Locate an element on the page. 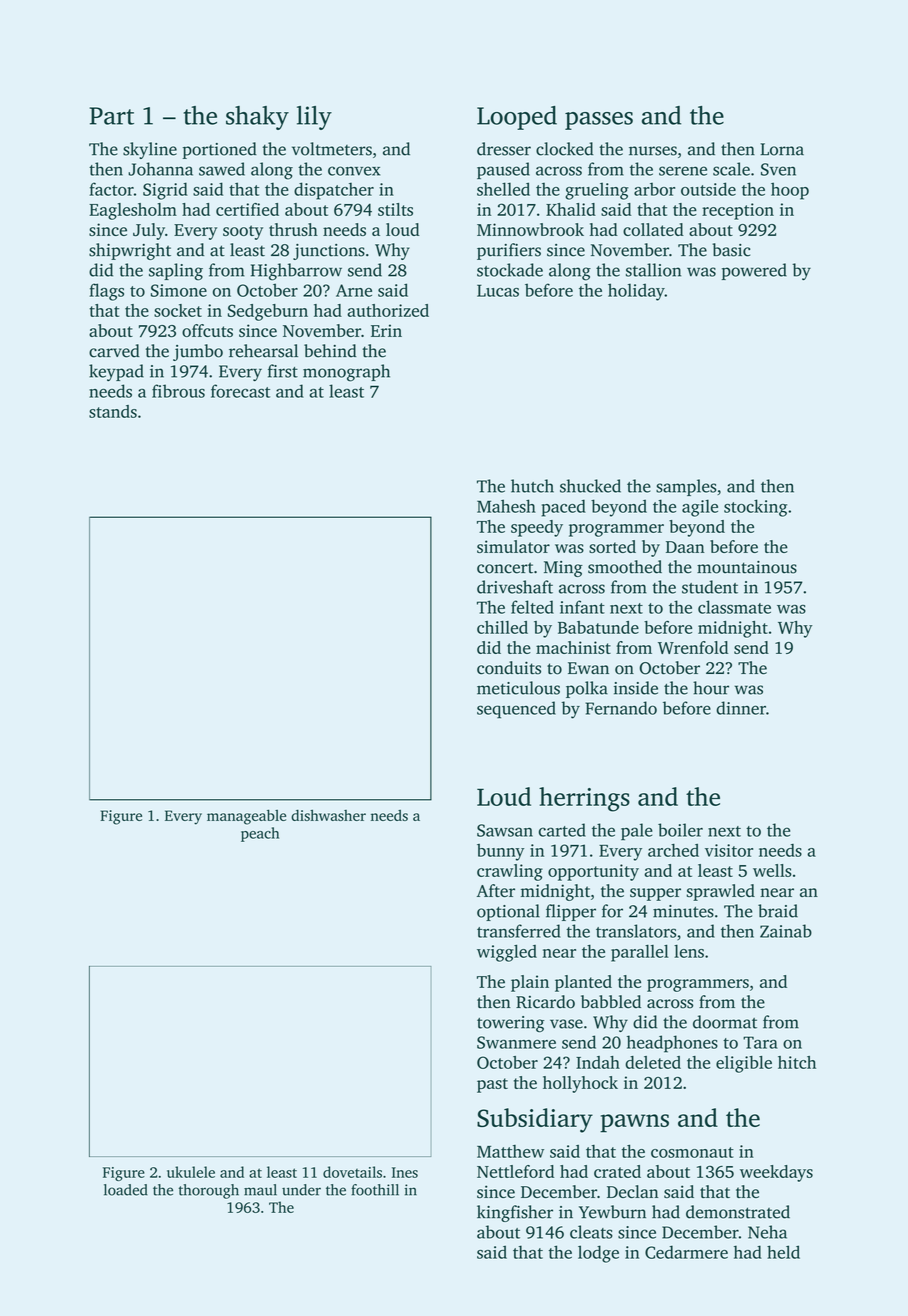 The image size is (908, 1316). Zainab is located at coordinates (786, 931).
